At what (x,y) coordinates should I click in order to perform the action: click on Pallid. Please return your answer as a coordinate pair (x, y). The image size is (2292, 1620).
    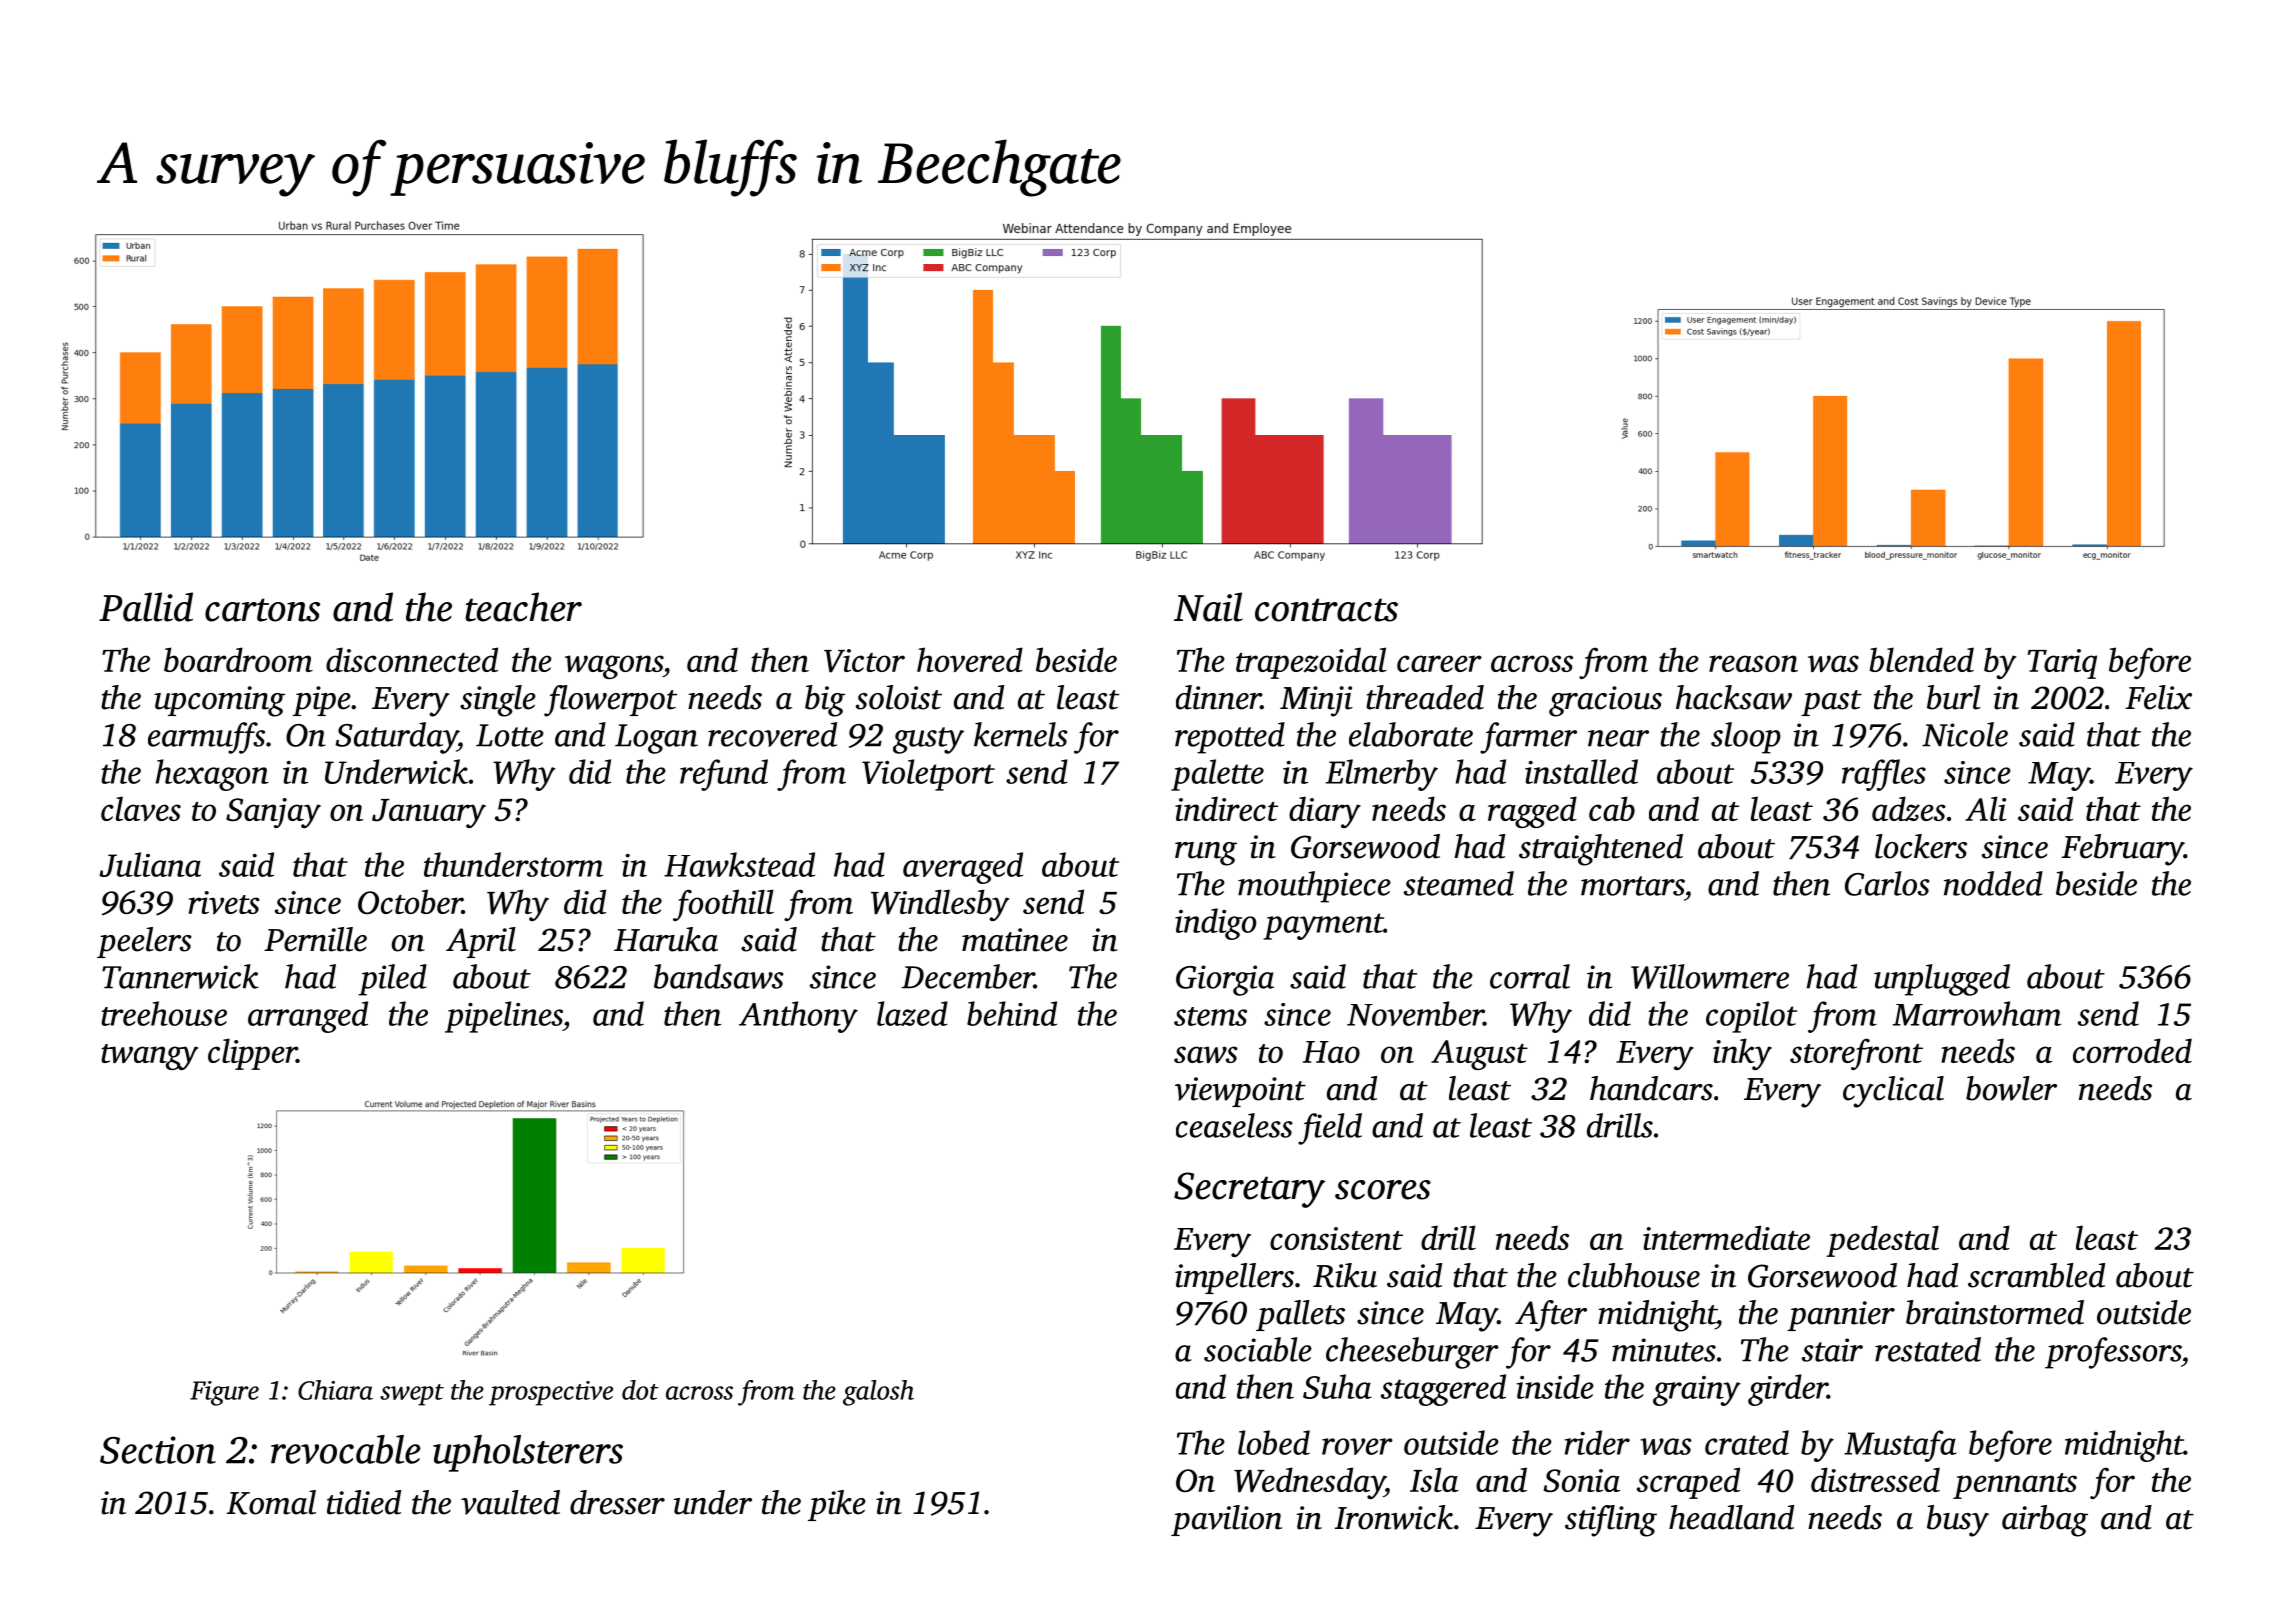
    Looking at the image, I should click on (146, 607).
